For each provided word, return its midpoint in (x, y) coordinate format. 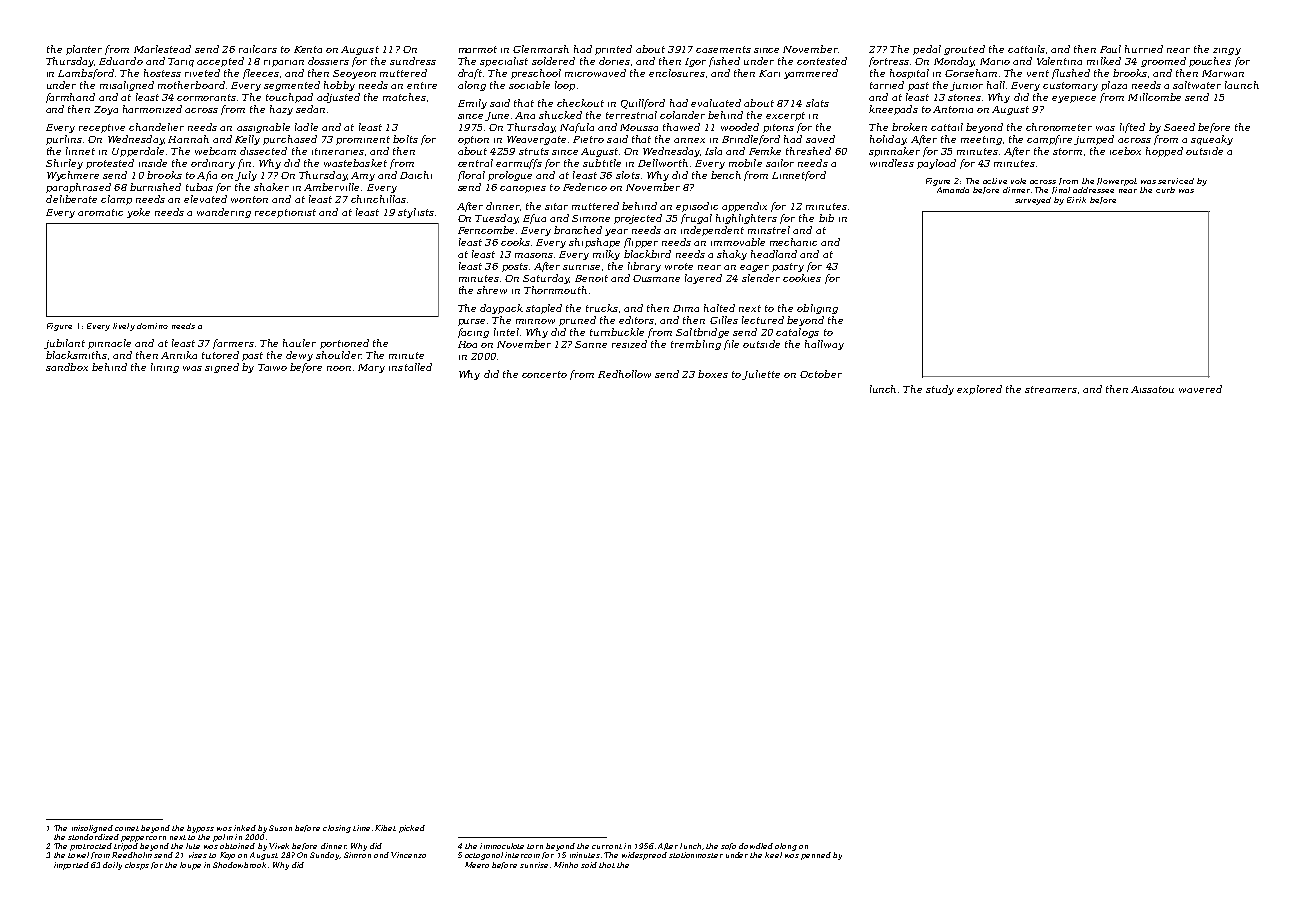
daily (112, 866)
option (473, 140)
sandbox (67, 367)
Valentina (1059, 61)
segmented (292, 86)
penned (816, 856)
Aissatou (1152, 389)
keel (773, 855)
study (940, 390)
